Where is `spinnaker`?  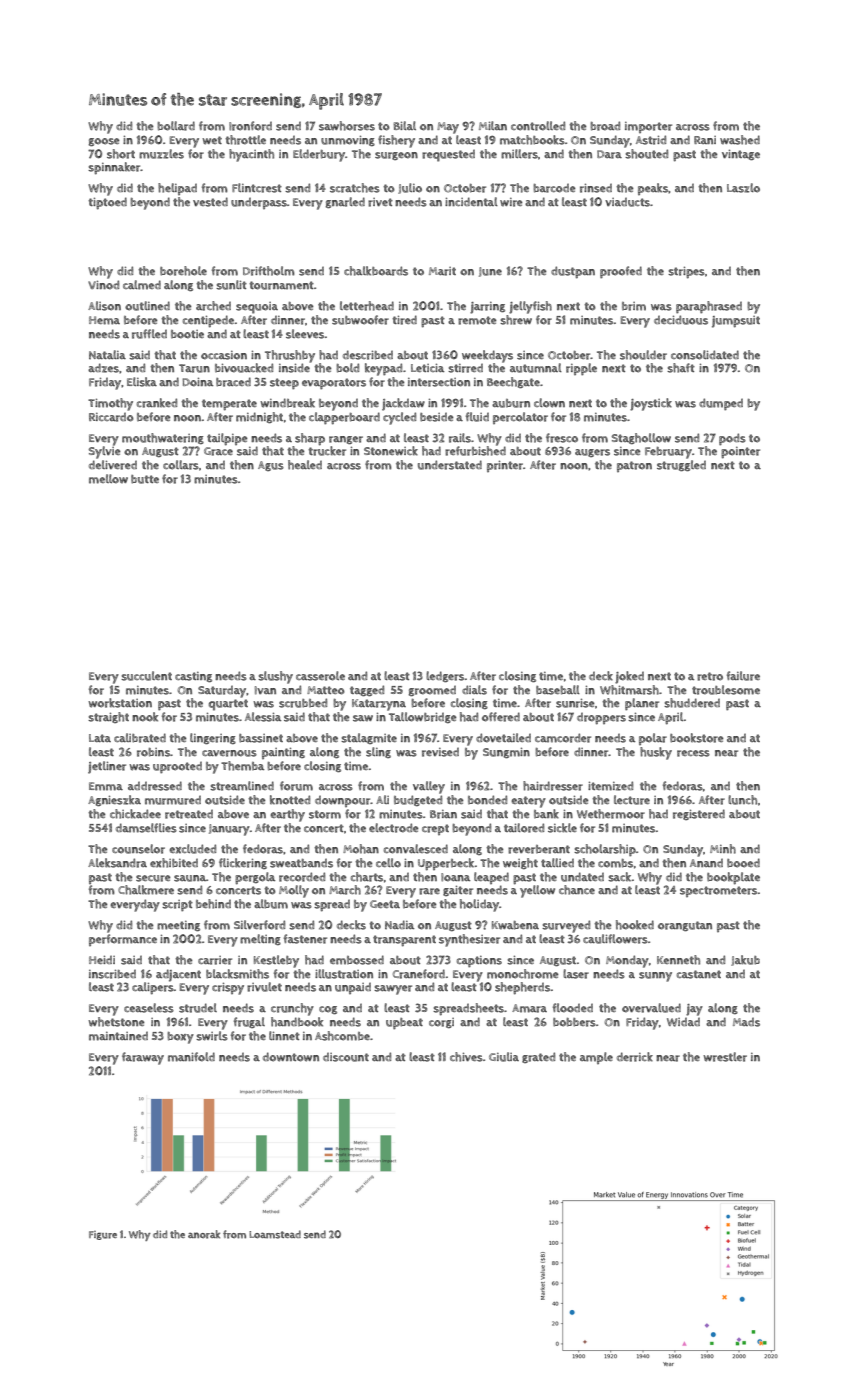 spinnaker is located at coordinates (114, 168).
